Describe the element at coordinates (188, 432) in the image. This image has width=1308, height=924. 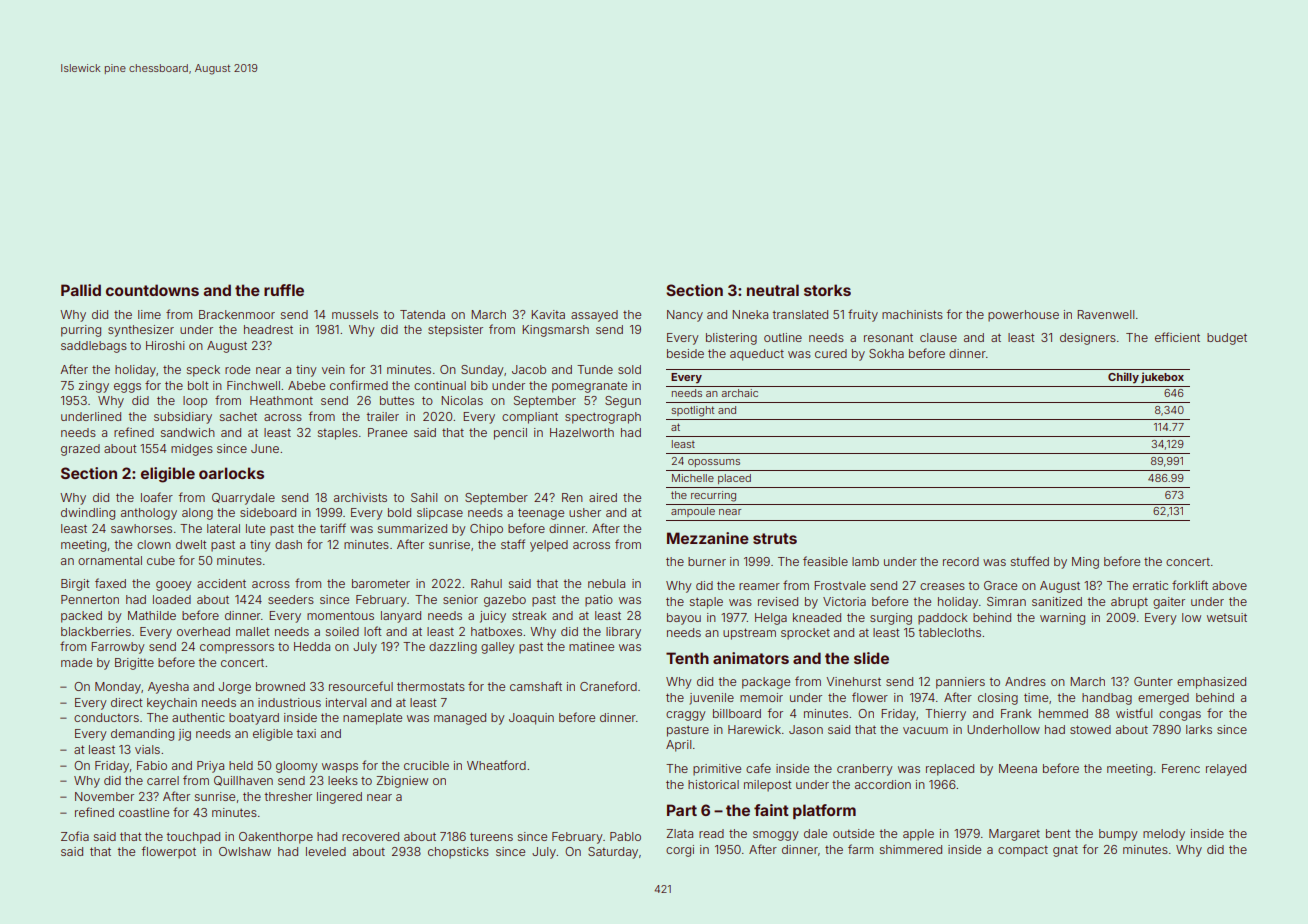
I see `sandwich` at that location.
